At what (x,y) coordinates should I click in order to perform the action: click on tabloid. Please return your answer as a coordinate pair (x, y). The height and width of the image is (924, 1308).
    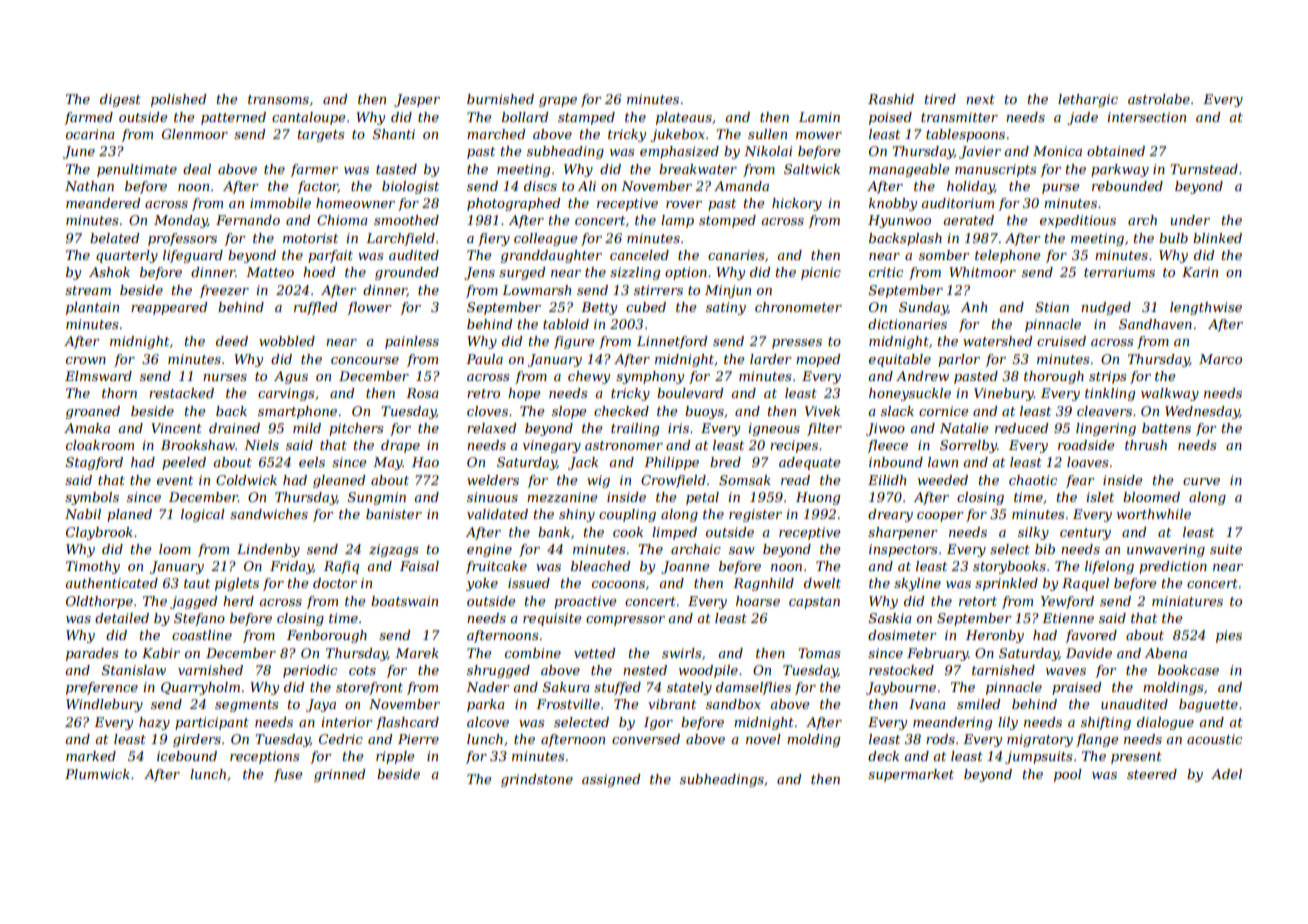
    Looking at the image, I should click on (566, 324).
